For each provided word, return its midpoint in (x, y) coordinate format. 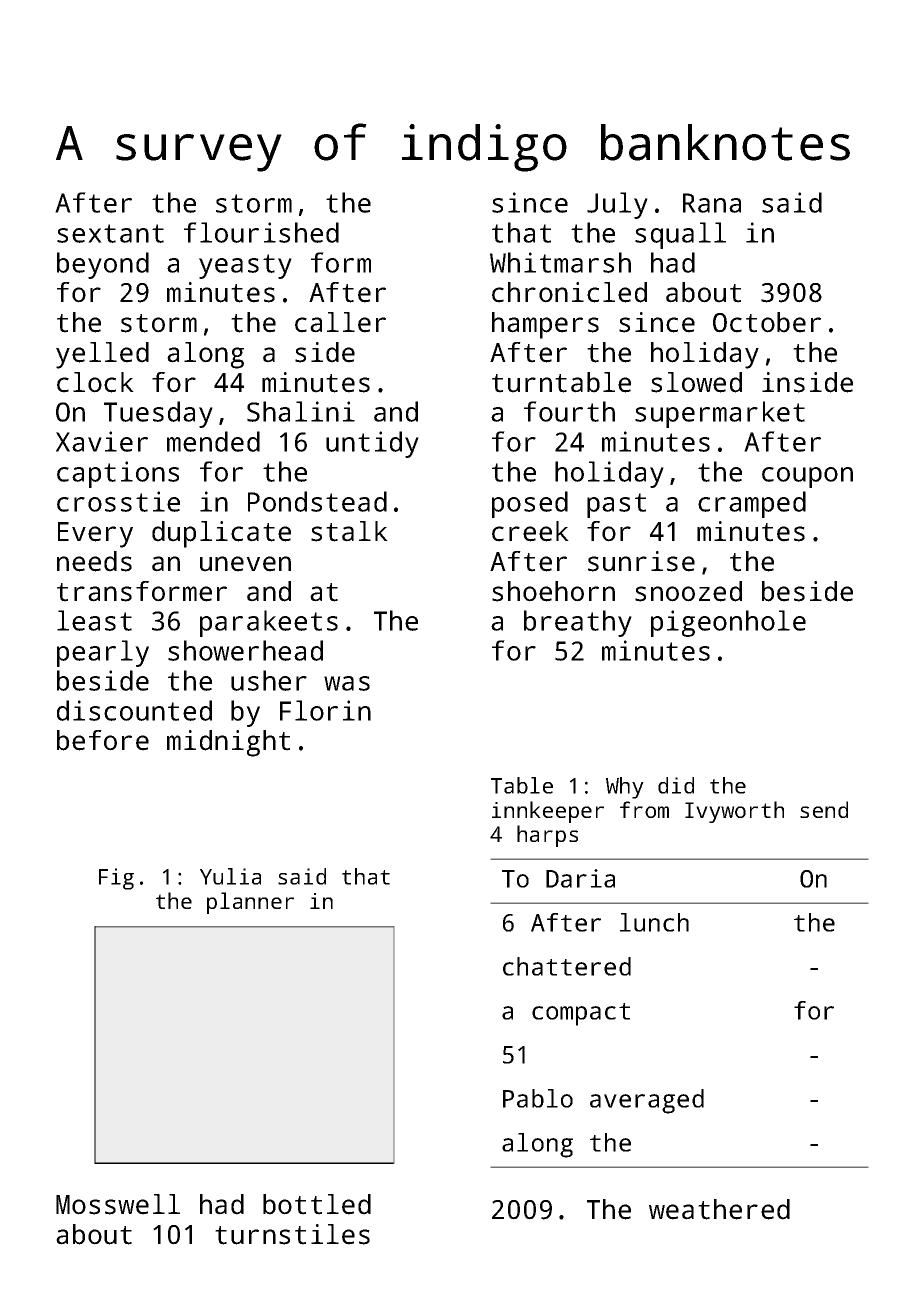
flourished (261, 232)
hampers (545, 325)
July (617, 205)
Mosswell (118, 1204)
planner (250, 903)
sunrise (641, 561)
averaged (647, 1101)
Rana (712, 203)
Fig (116, 879)
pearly (103, 653)
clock (95, 382)
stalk (349, 531)
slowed (696, 382)
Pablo (538, 1098)
